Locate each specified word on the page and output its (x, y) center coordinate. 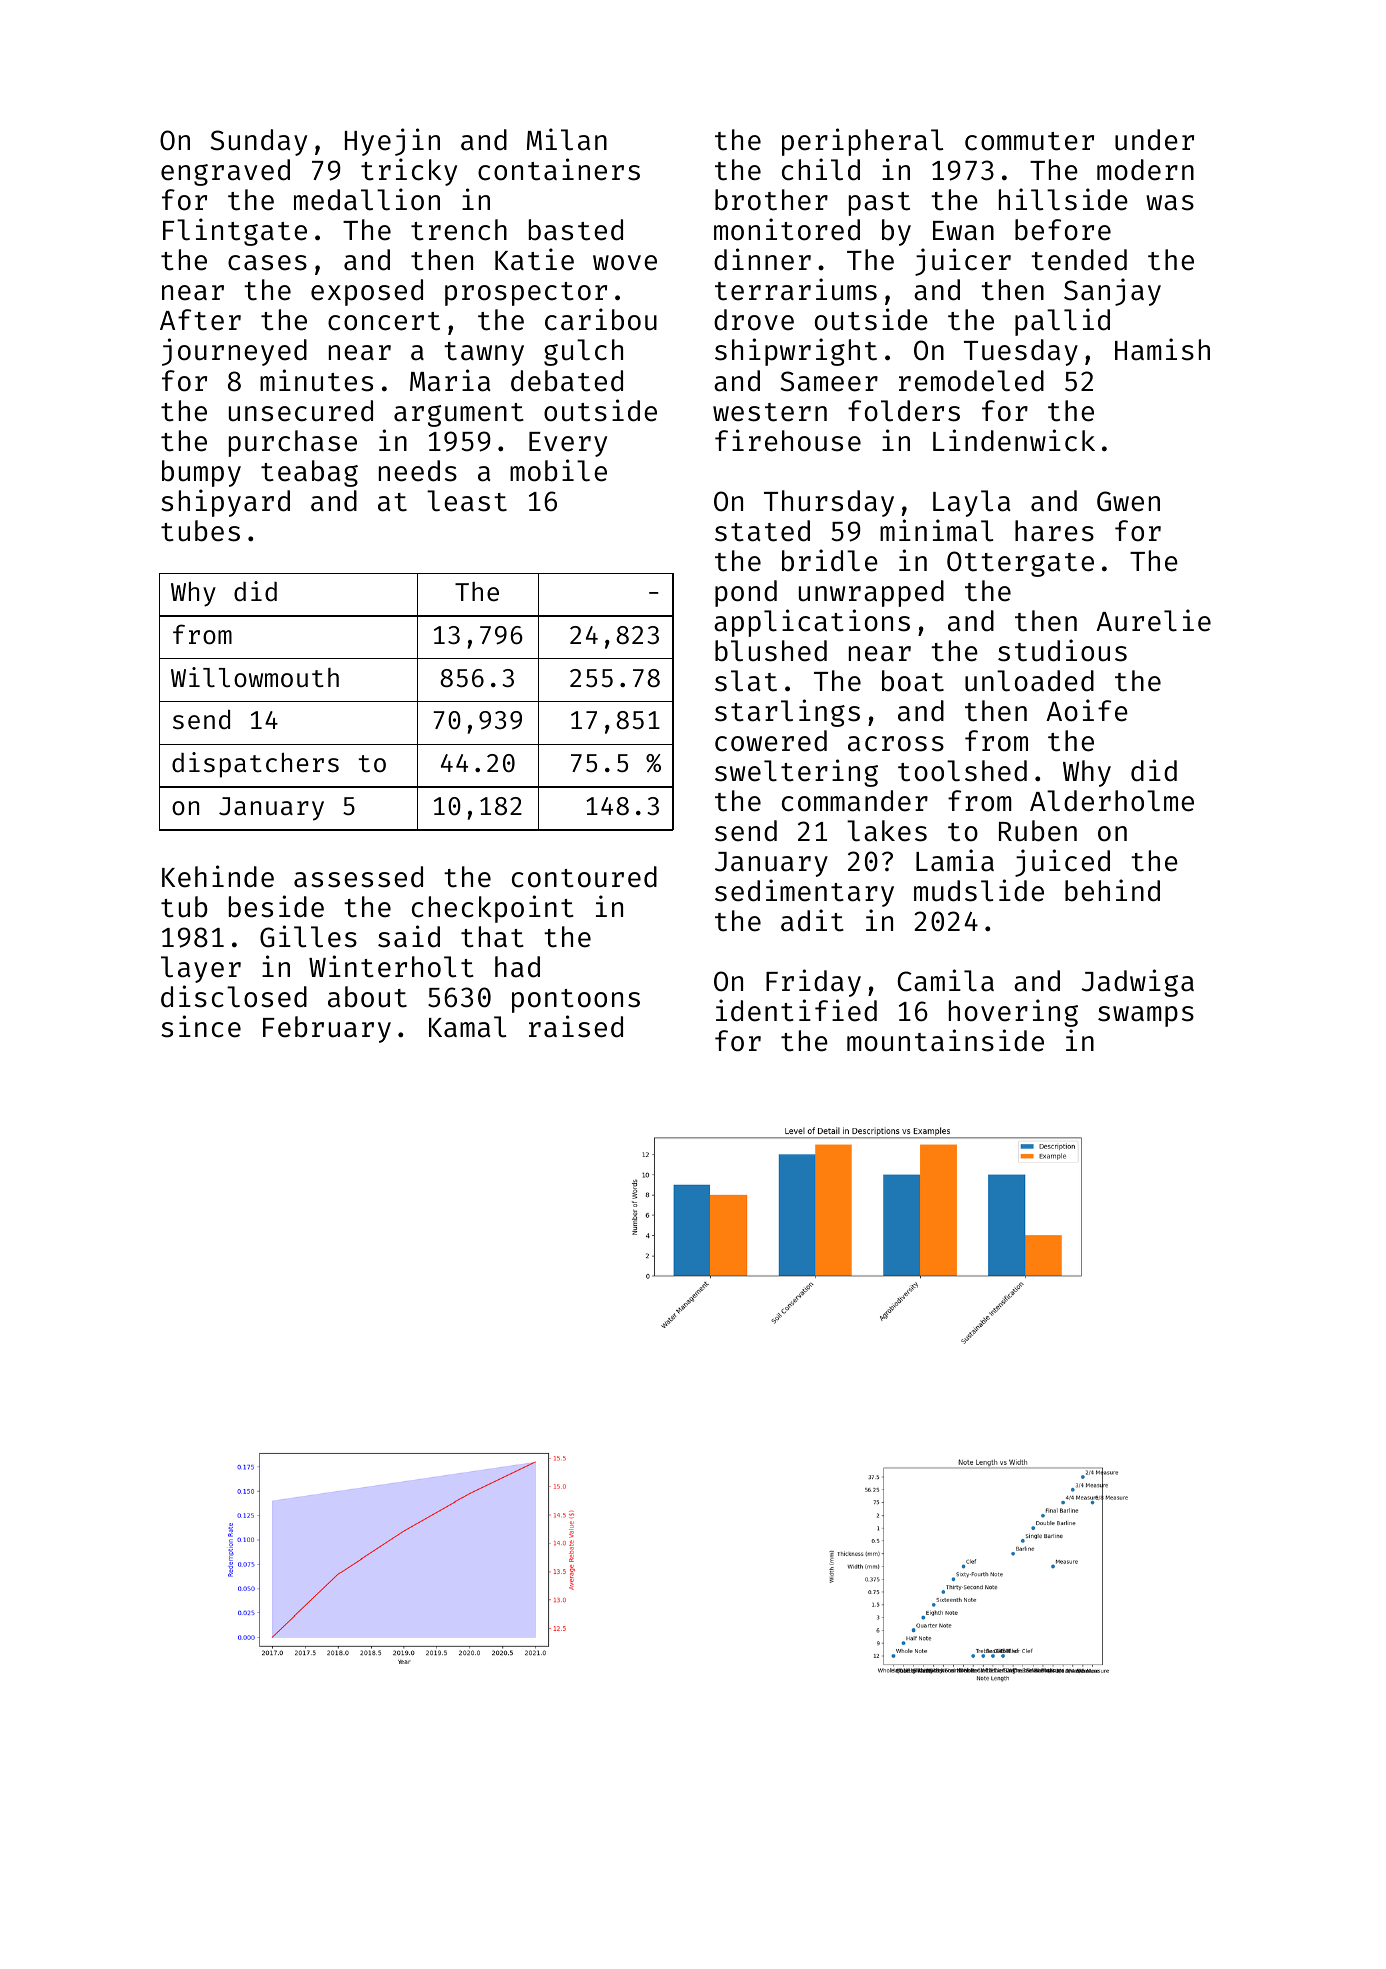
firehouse (788, 440)
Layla (971, 503)
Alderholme (1112, 801)
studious (1062, 650)
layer (201, 969)
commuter (1029, 141)
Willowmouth (255, 677)
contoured (584, 877)
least (467, 501)
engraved (225, 172)
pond (746, 593)
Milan (567, 139)
